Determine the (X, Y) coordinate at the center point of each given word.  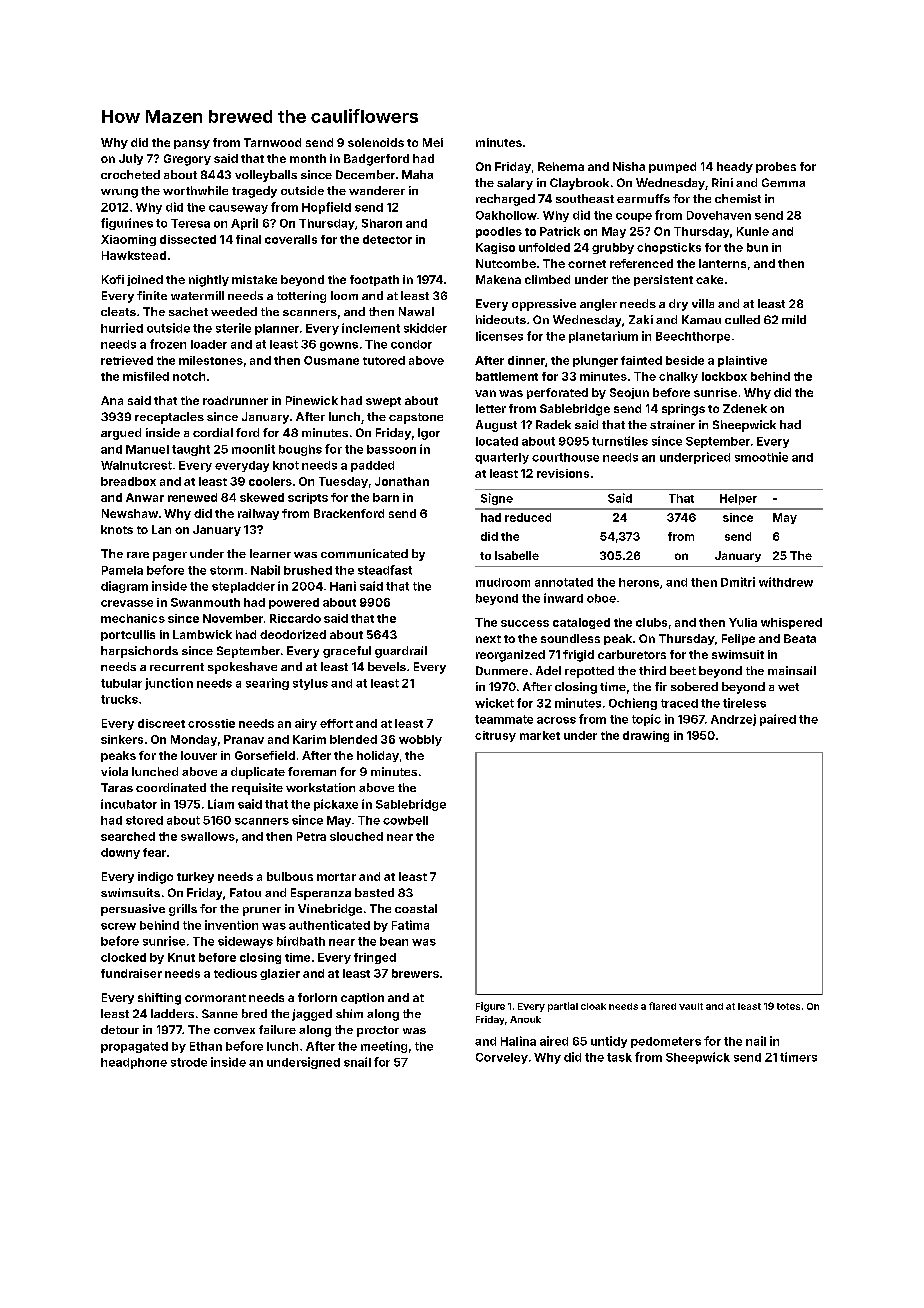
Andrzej (733, 720)
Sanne (220, 1013)
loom (344, 295)
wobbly (420, 740)
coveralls (291, 239)
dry (678, 305)
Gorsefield (265, 755)
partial (563, 1007)
